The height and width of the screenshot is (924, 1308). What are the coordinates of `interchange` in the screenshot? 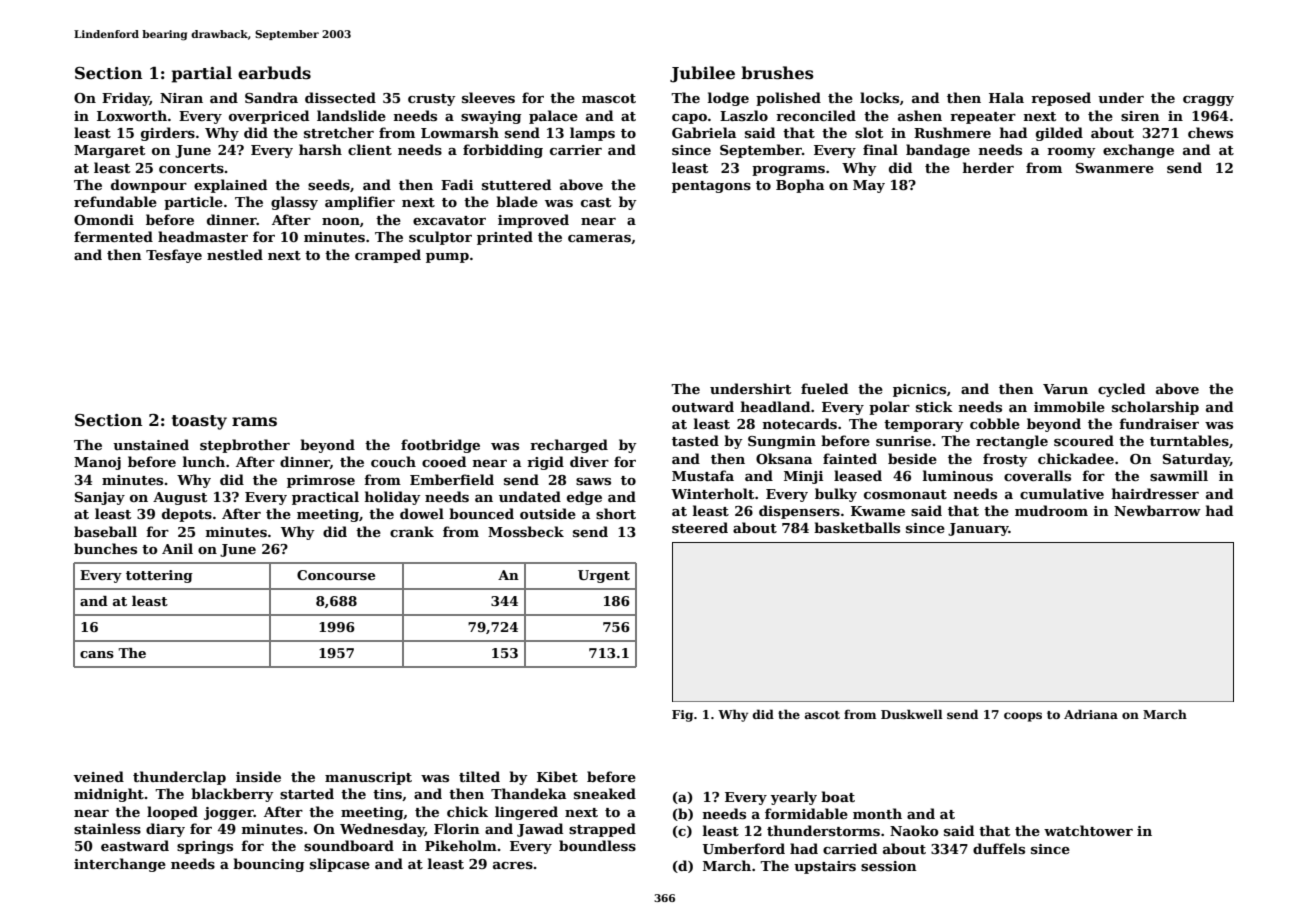 It's located at (120, 865).
